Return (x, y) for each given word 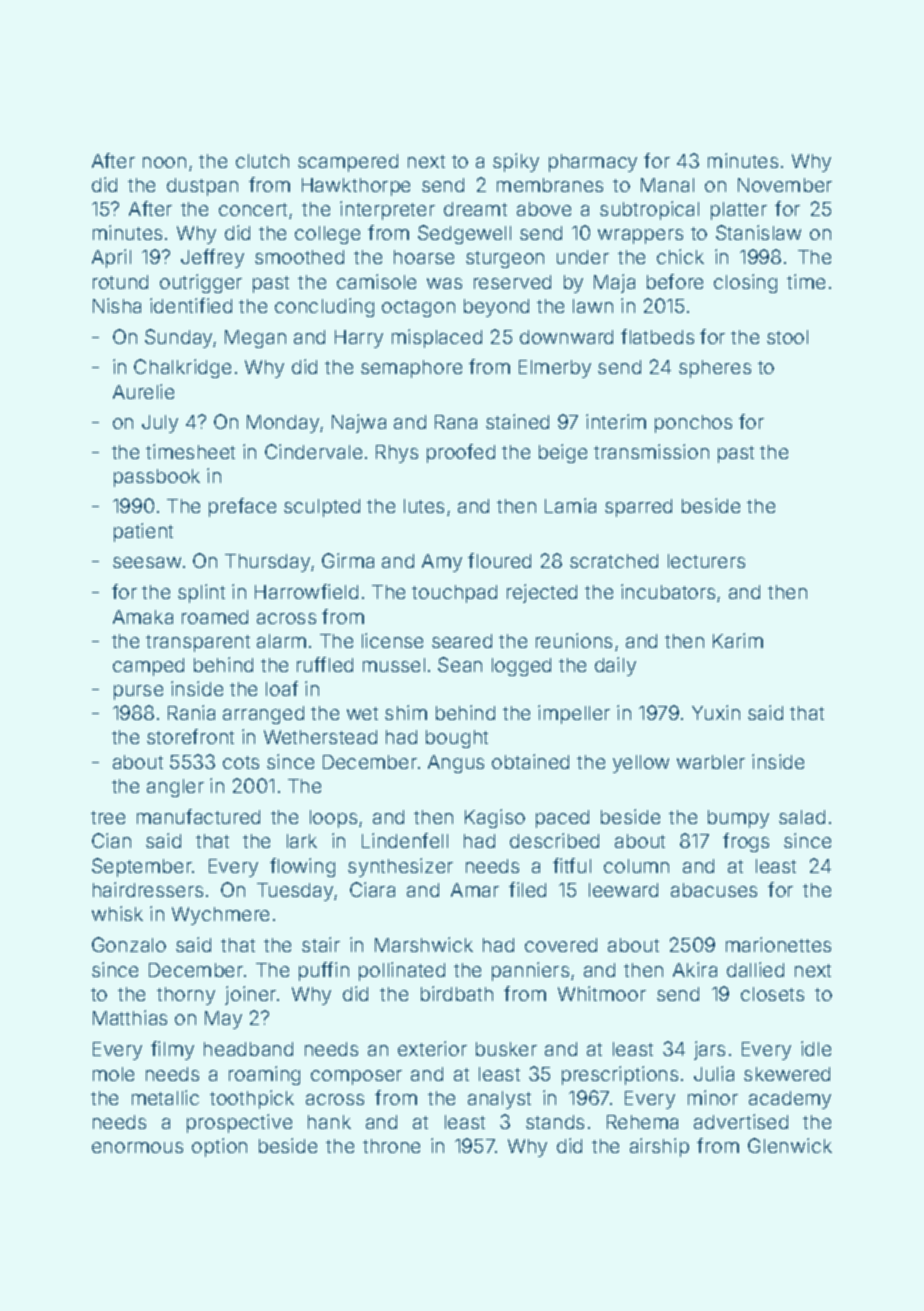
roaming (264, 1075)
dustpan (202, 187)
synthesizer (400, 867)
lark (302, 841)
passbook (157, 478)
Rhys (397, 454)
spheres (715, 369)
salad (802, 817)
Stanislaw (758, 232)
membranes (550, 185)
